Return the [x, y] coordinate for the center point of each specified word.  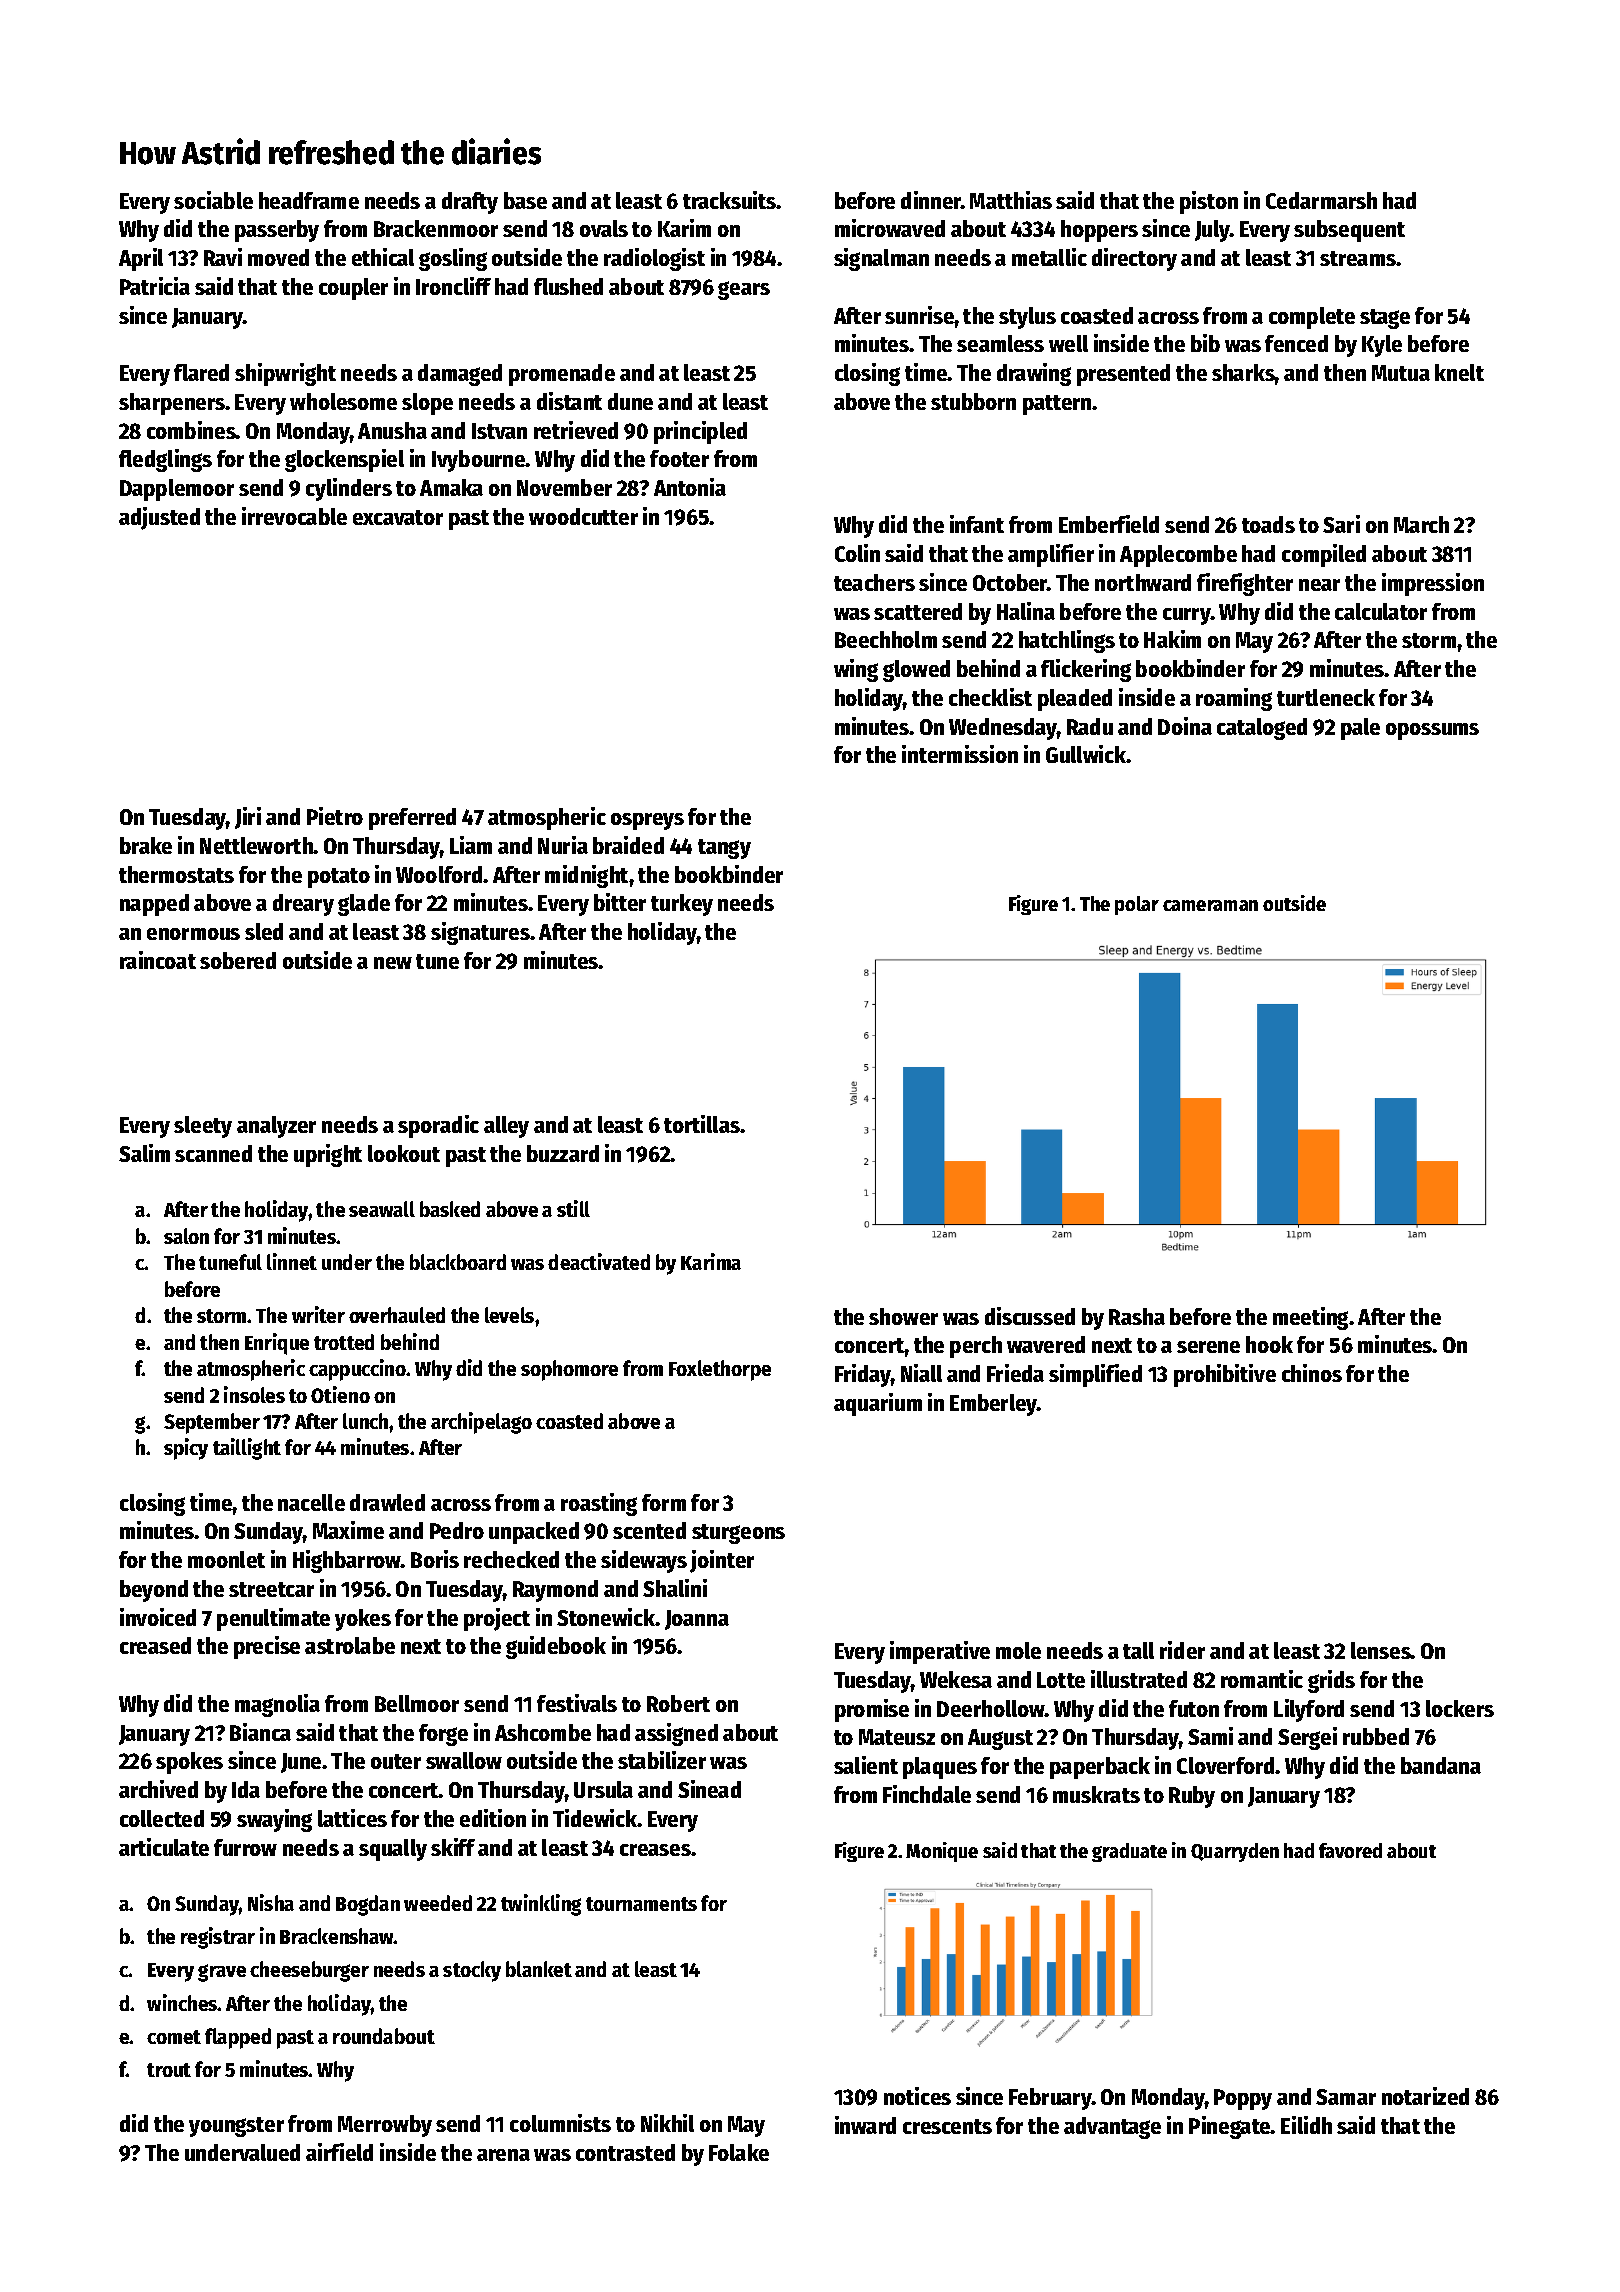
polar [1137, 905]
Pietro [335, 816]
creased [155, 1645]
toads [1268, 524]
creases [655, 1850]
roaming [1234, 699]
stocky [472, 1971]
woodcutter [583, 516]
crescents [947, 2126]
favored [1350, 1850]
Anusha [392, 430]
